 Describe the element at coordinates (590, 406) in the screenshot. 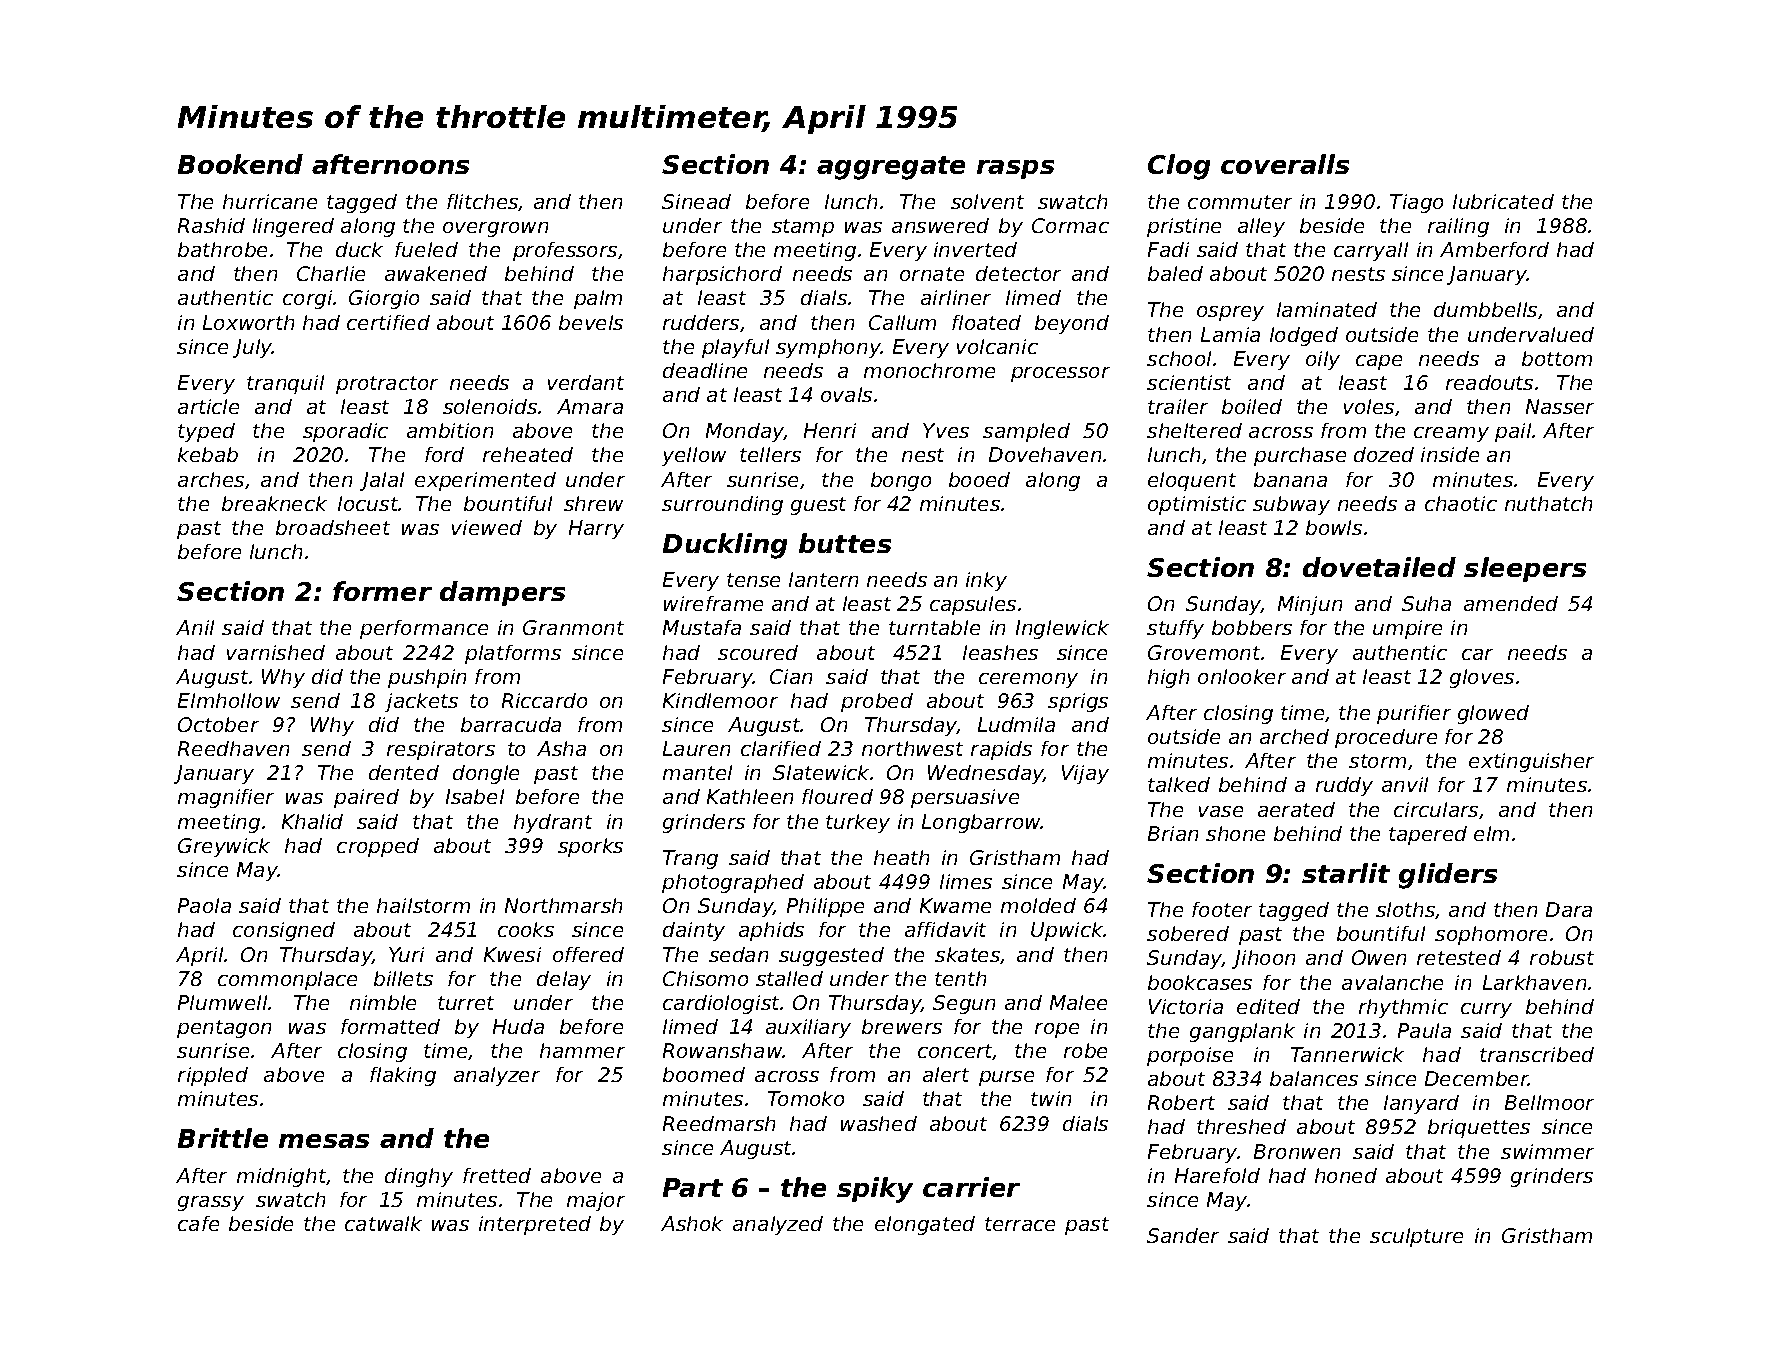

I see `Amara` at that location.
